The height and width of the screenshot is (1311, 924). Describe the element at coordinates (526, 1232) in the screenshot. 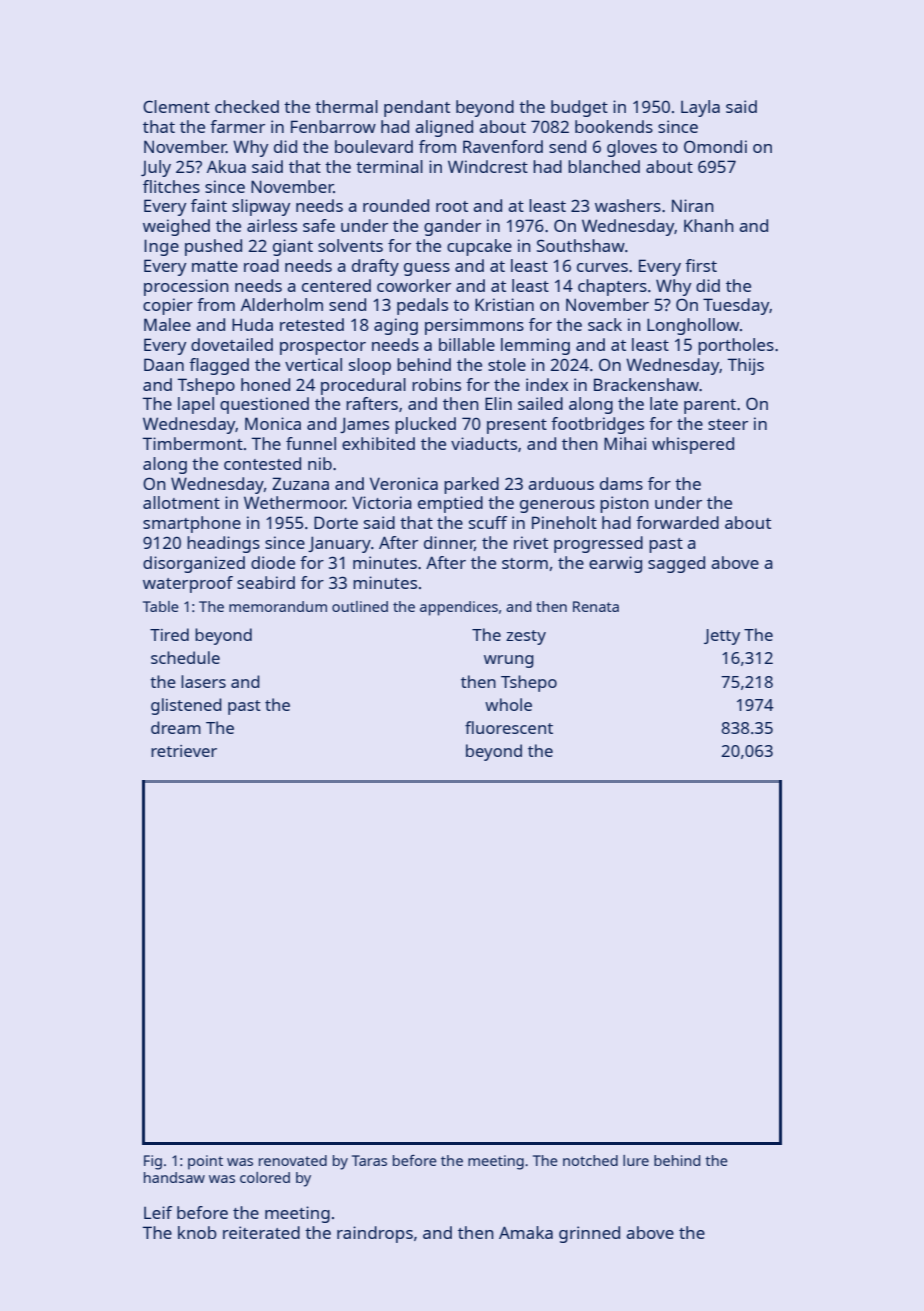

I see `Amaka` at that location.
